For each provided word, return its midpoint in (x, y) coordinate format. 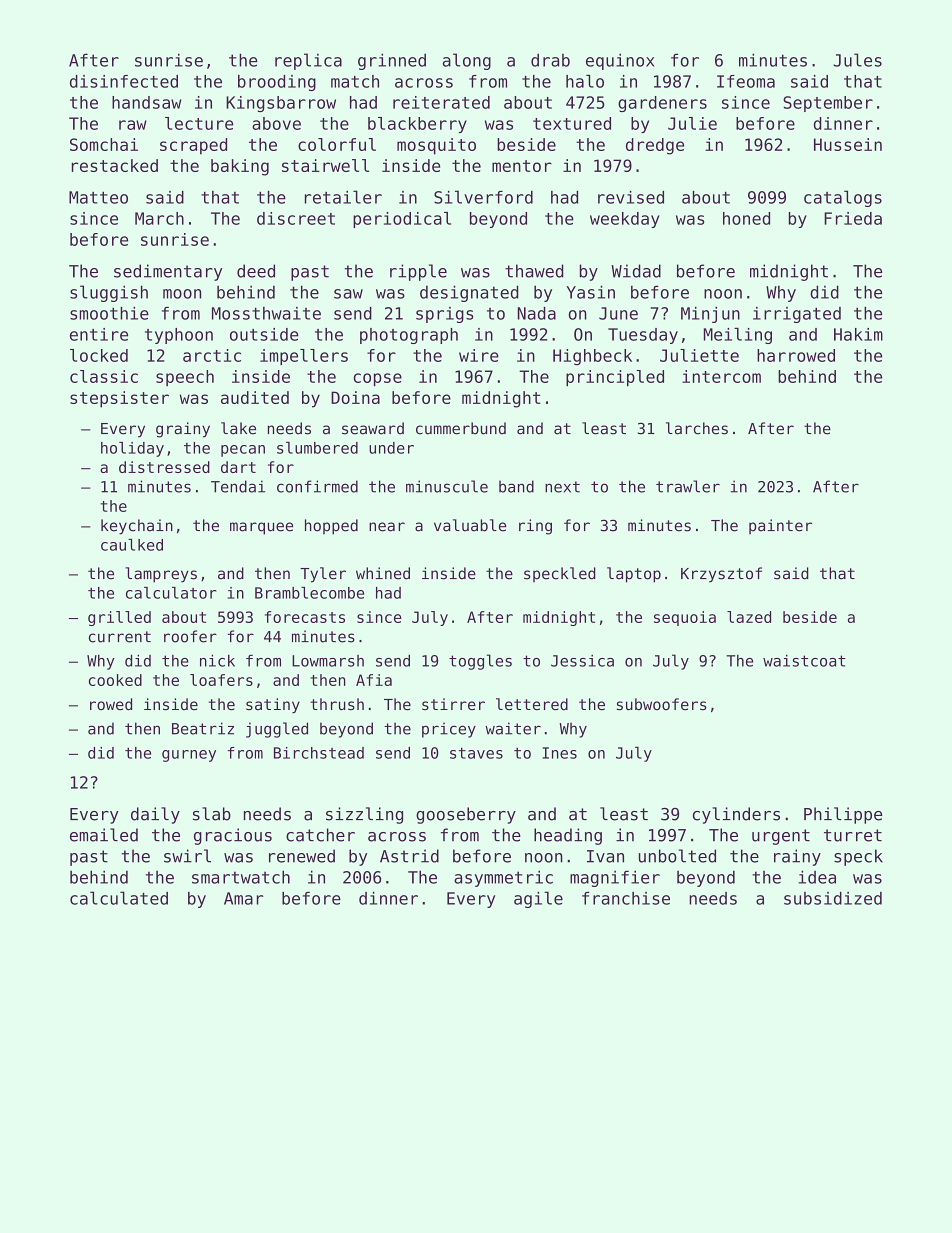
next (562, 487)
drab (550, 60)
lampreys (161, 575)
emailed (104, 835)
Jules (858, 60)
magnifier (615, 878)
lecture (199, 123)
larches (697, 428)
